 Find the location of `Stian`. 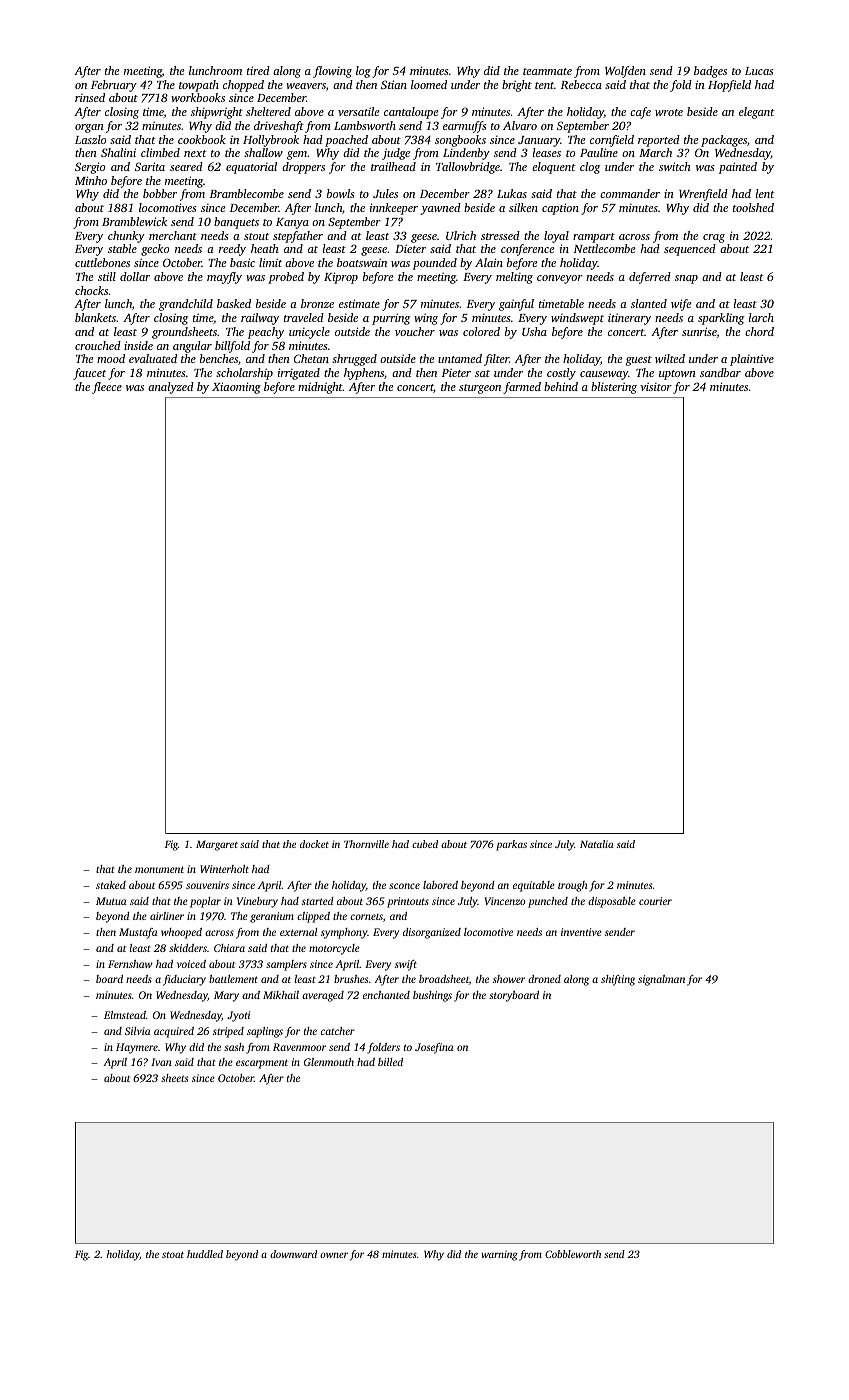

Stian is located at coordinates (394, 84).
